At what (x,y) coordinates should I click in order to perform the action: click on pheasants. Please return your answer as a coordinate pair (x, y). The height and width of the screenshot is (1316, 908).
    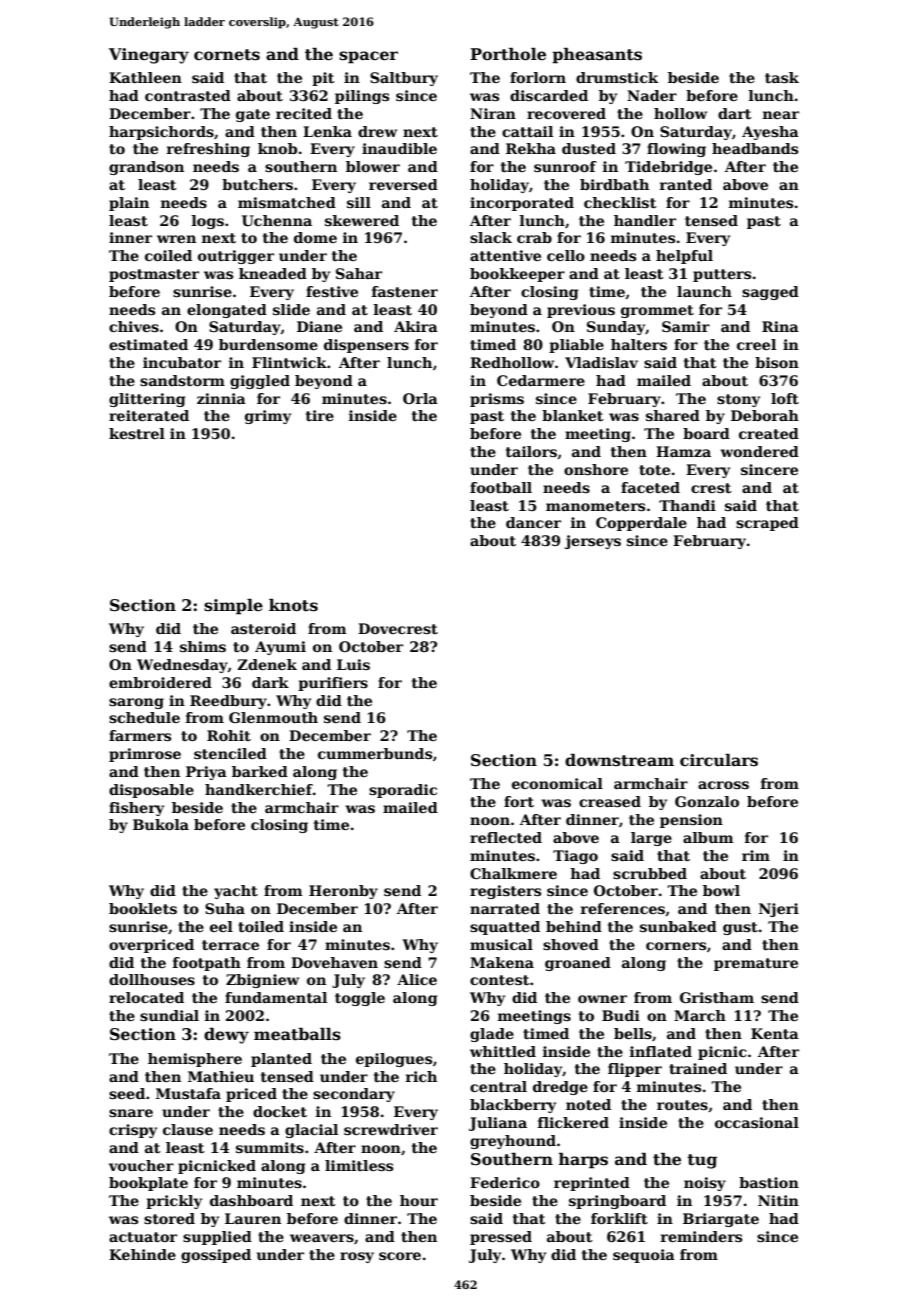
    Looking at the image, I should click on (597, 56).
